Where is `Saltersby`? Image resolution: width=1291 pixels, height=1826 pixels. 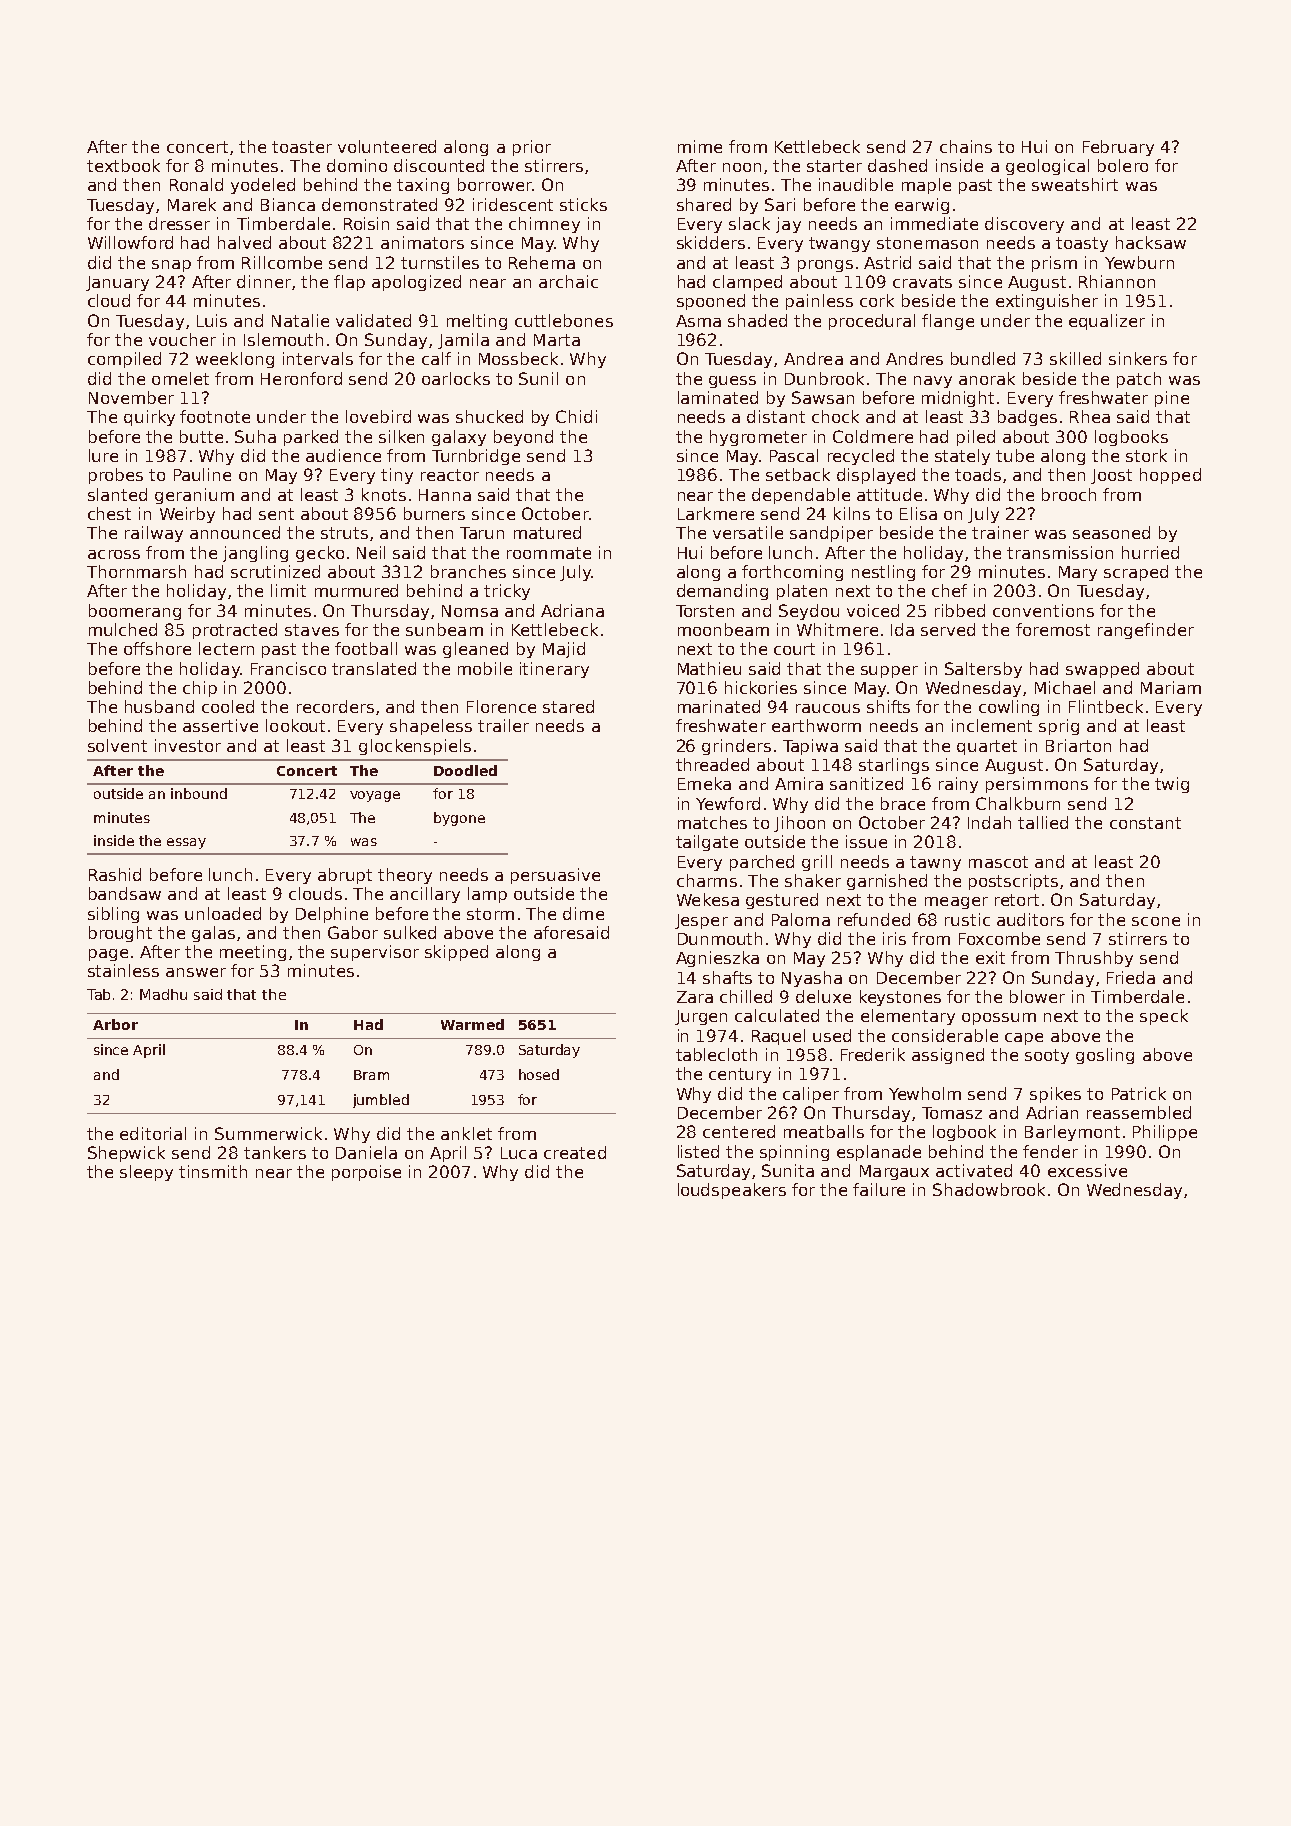 Saltersby is located at coordinates (983, 670).
